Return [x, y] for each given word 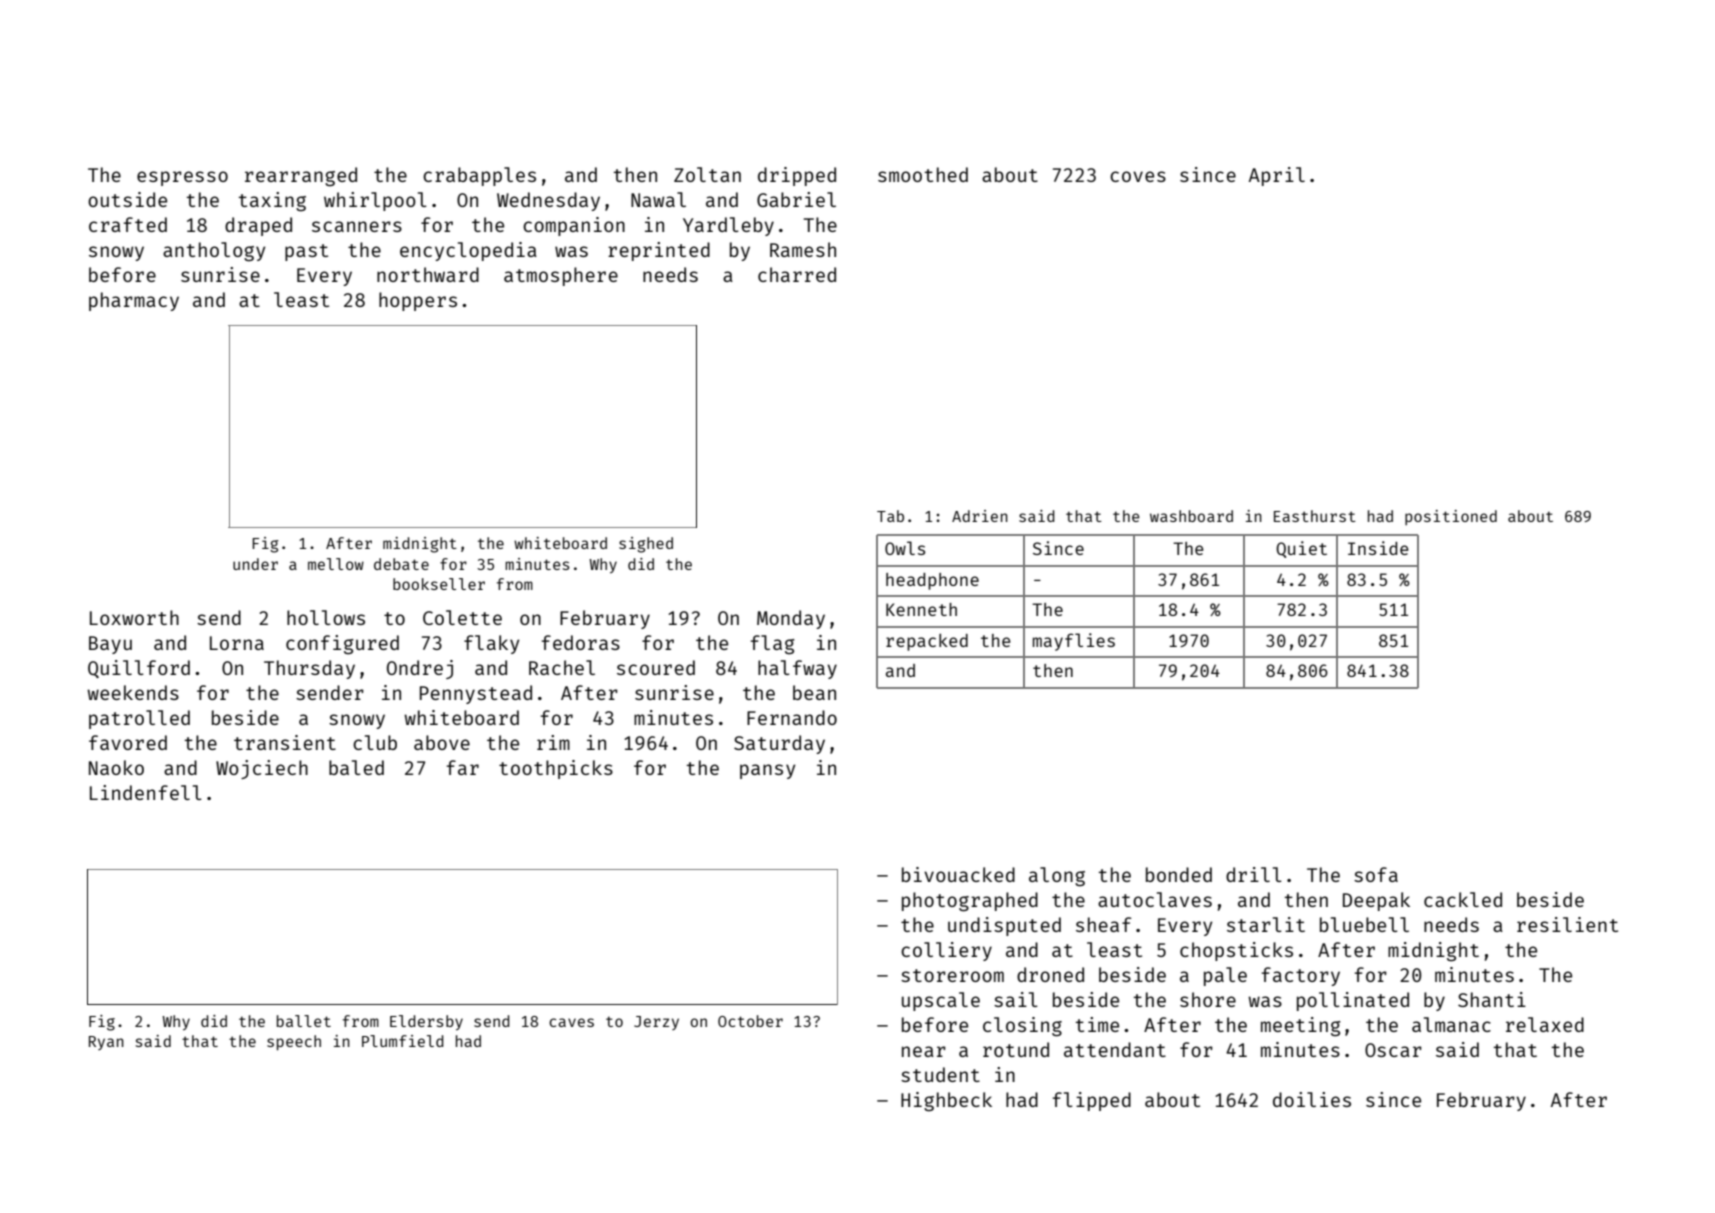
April [1277, 176]
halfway [797, 669]
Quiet [1301, 549]
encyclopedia [468, 251]
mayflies [1074, 642]
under [255, 564]
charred [797, 274]
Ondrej [420, 669]
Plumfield [403, 1041]
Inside [1378, 548]
